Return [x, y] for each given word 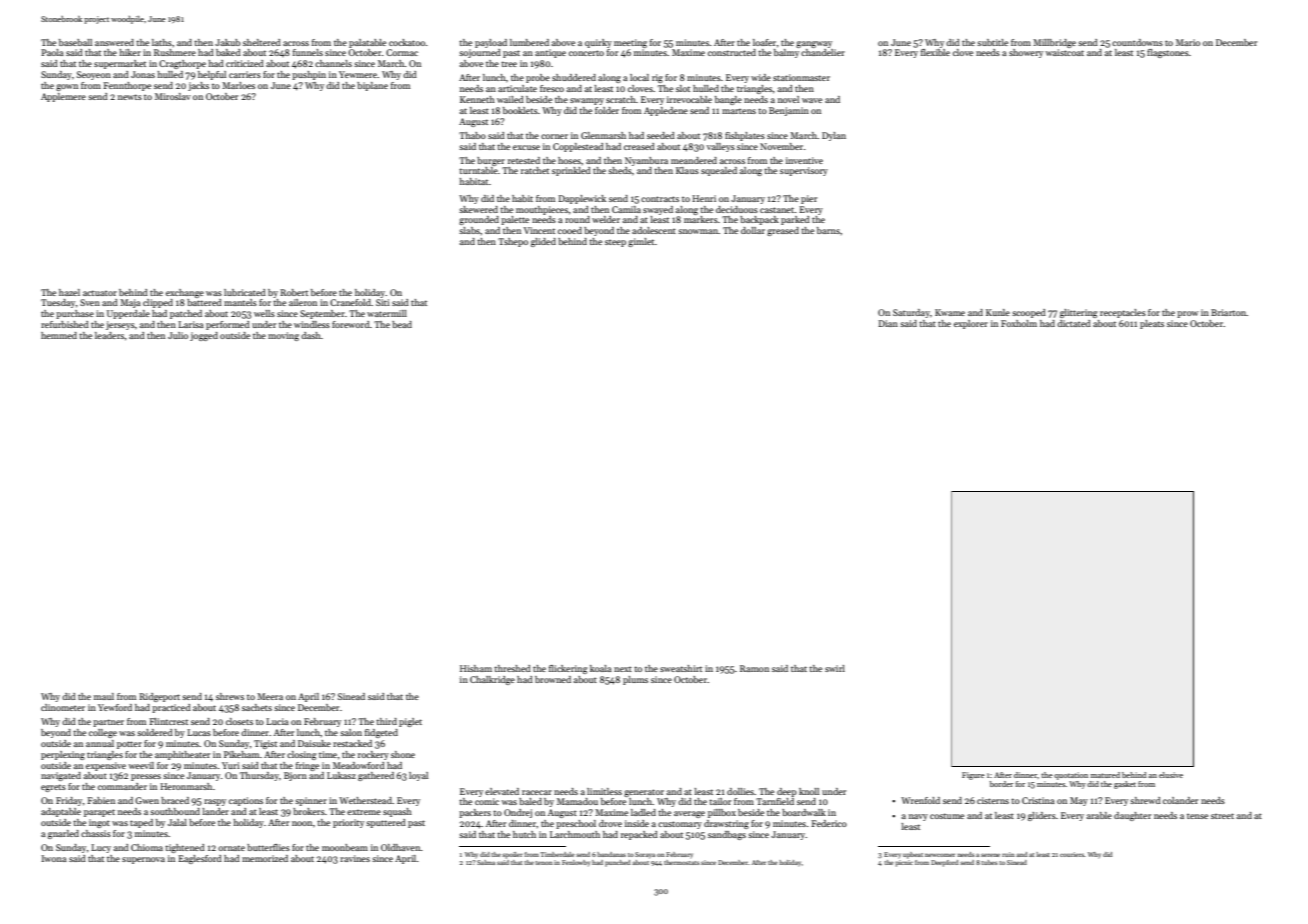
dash [311, 335]
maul [104, 696]
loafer [764, 42]
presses [146, 777]
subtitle [992, 42]
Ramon [754, 668]
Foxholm [1019, 323]
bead [402, 324]
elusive [1171, 775]
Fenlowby [576, 863]
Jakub [227, 42]
